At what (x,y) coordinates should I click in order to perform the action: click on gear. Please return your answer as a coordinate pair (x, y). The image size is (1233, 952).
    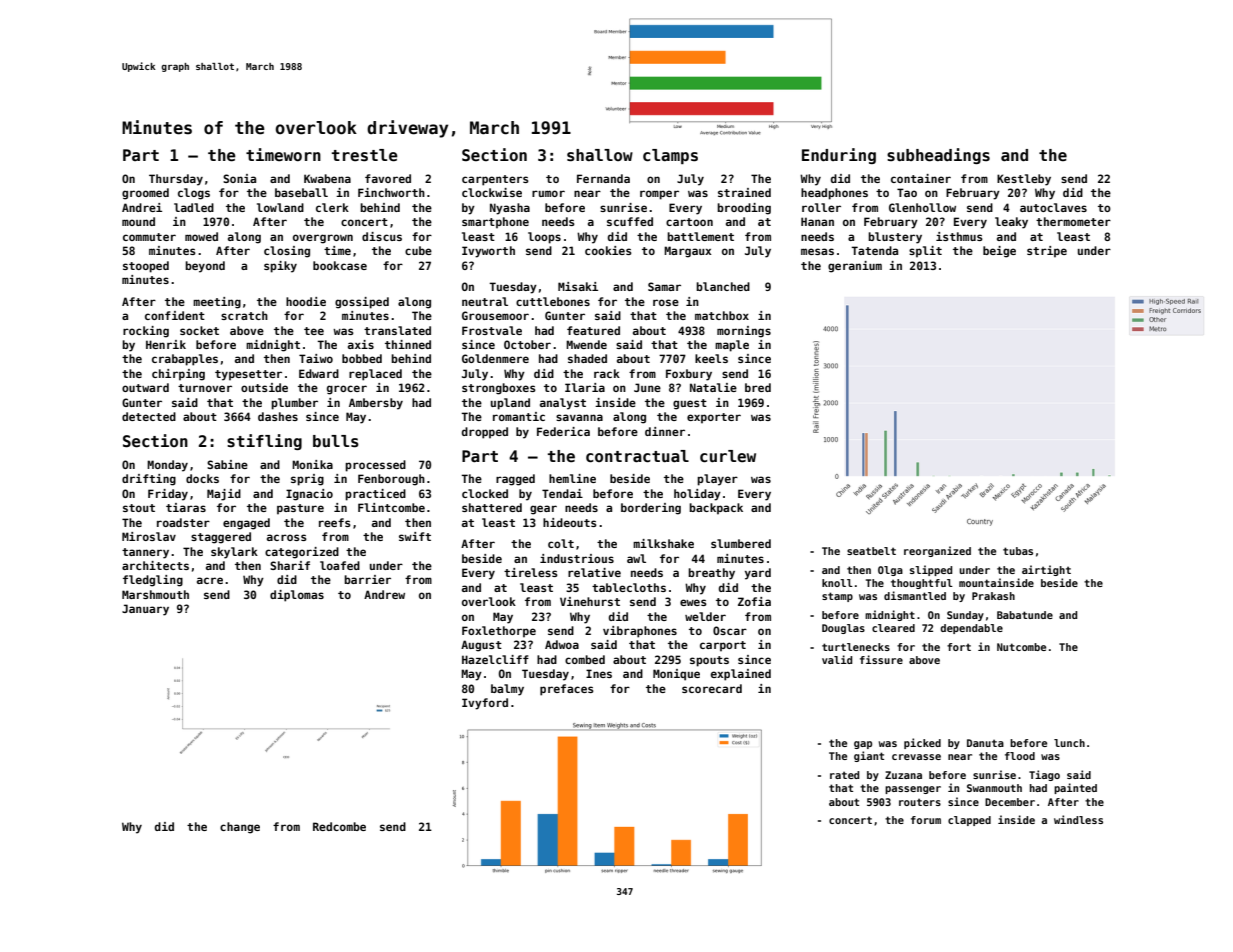
    Looking at the image, I should click on (543, 510).
